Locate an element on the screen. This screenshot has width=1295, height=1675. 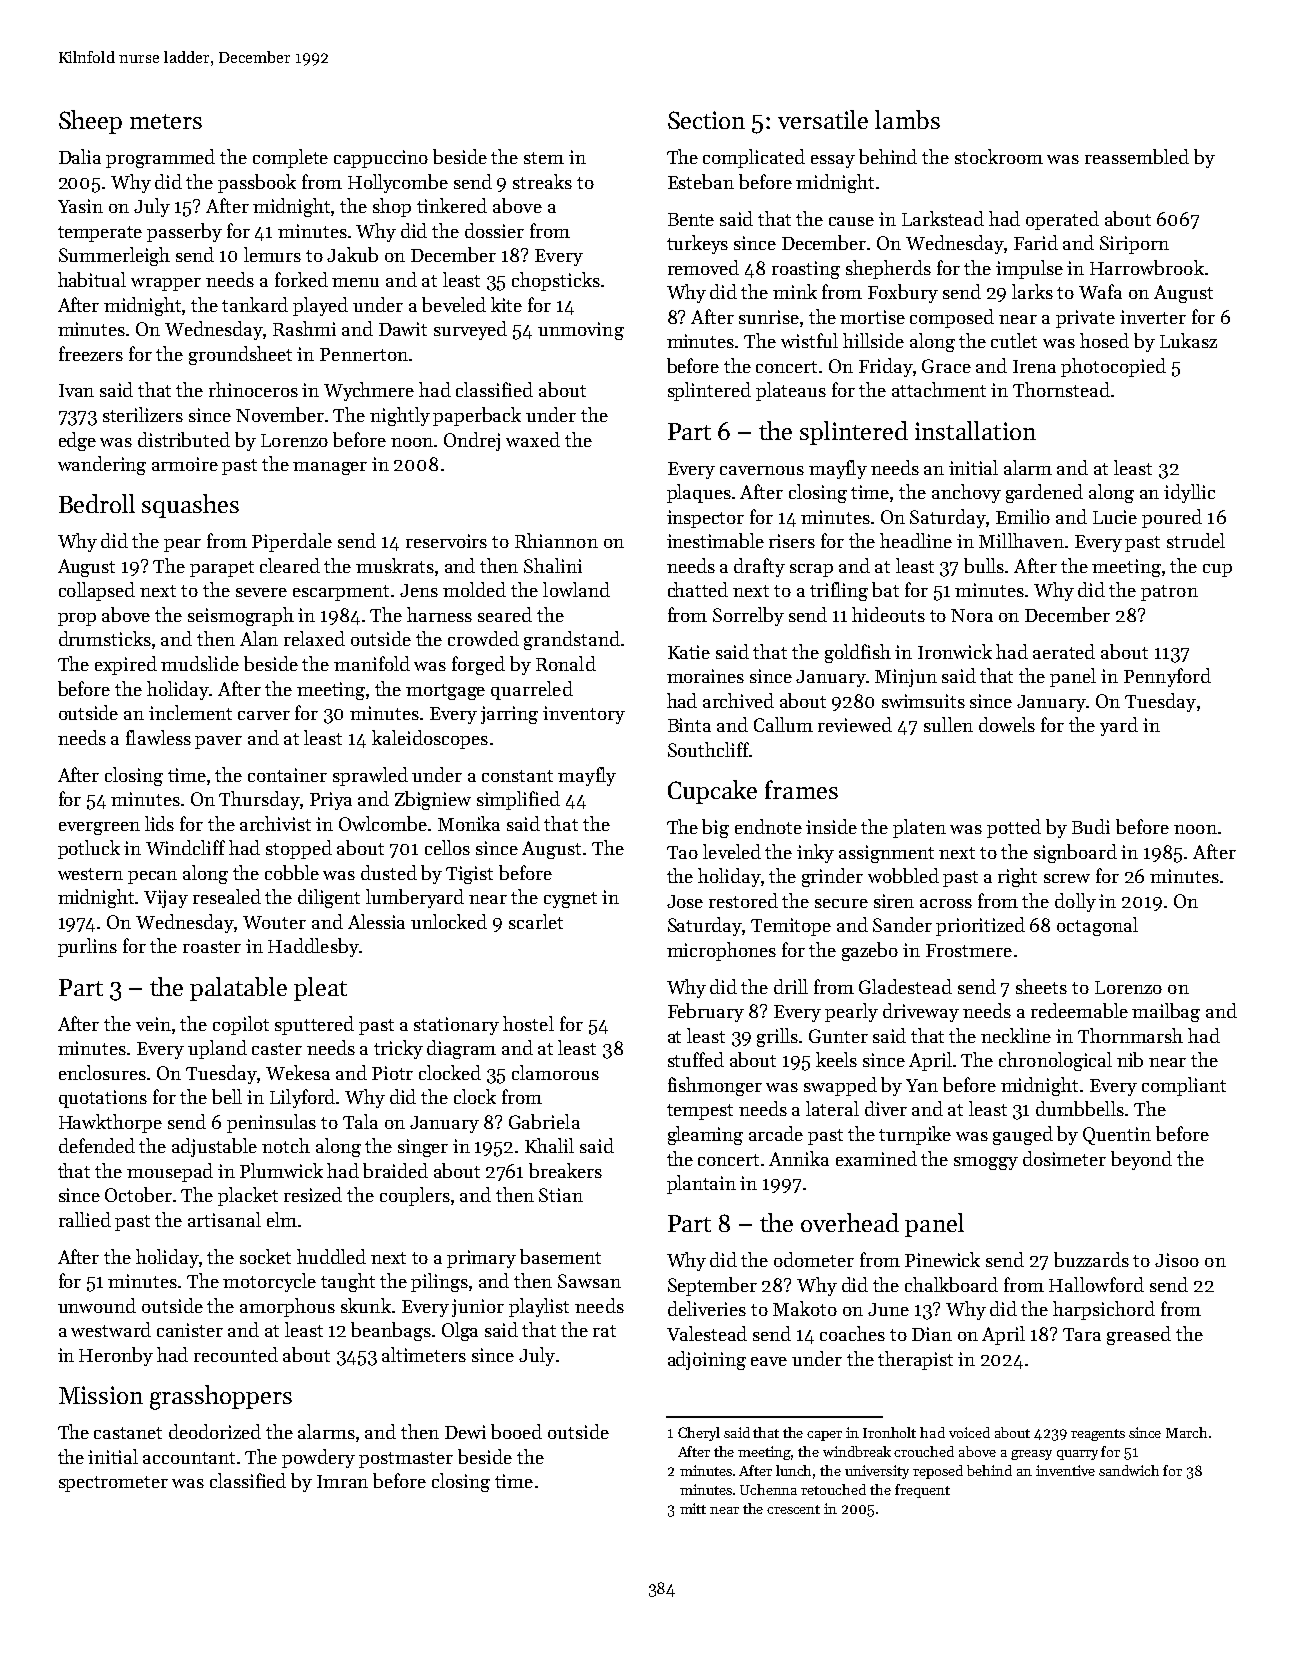
powdery is located at coordinates (318, 1458).
